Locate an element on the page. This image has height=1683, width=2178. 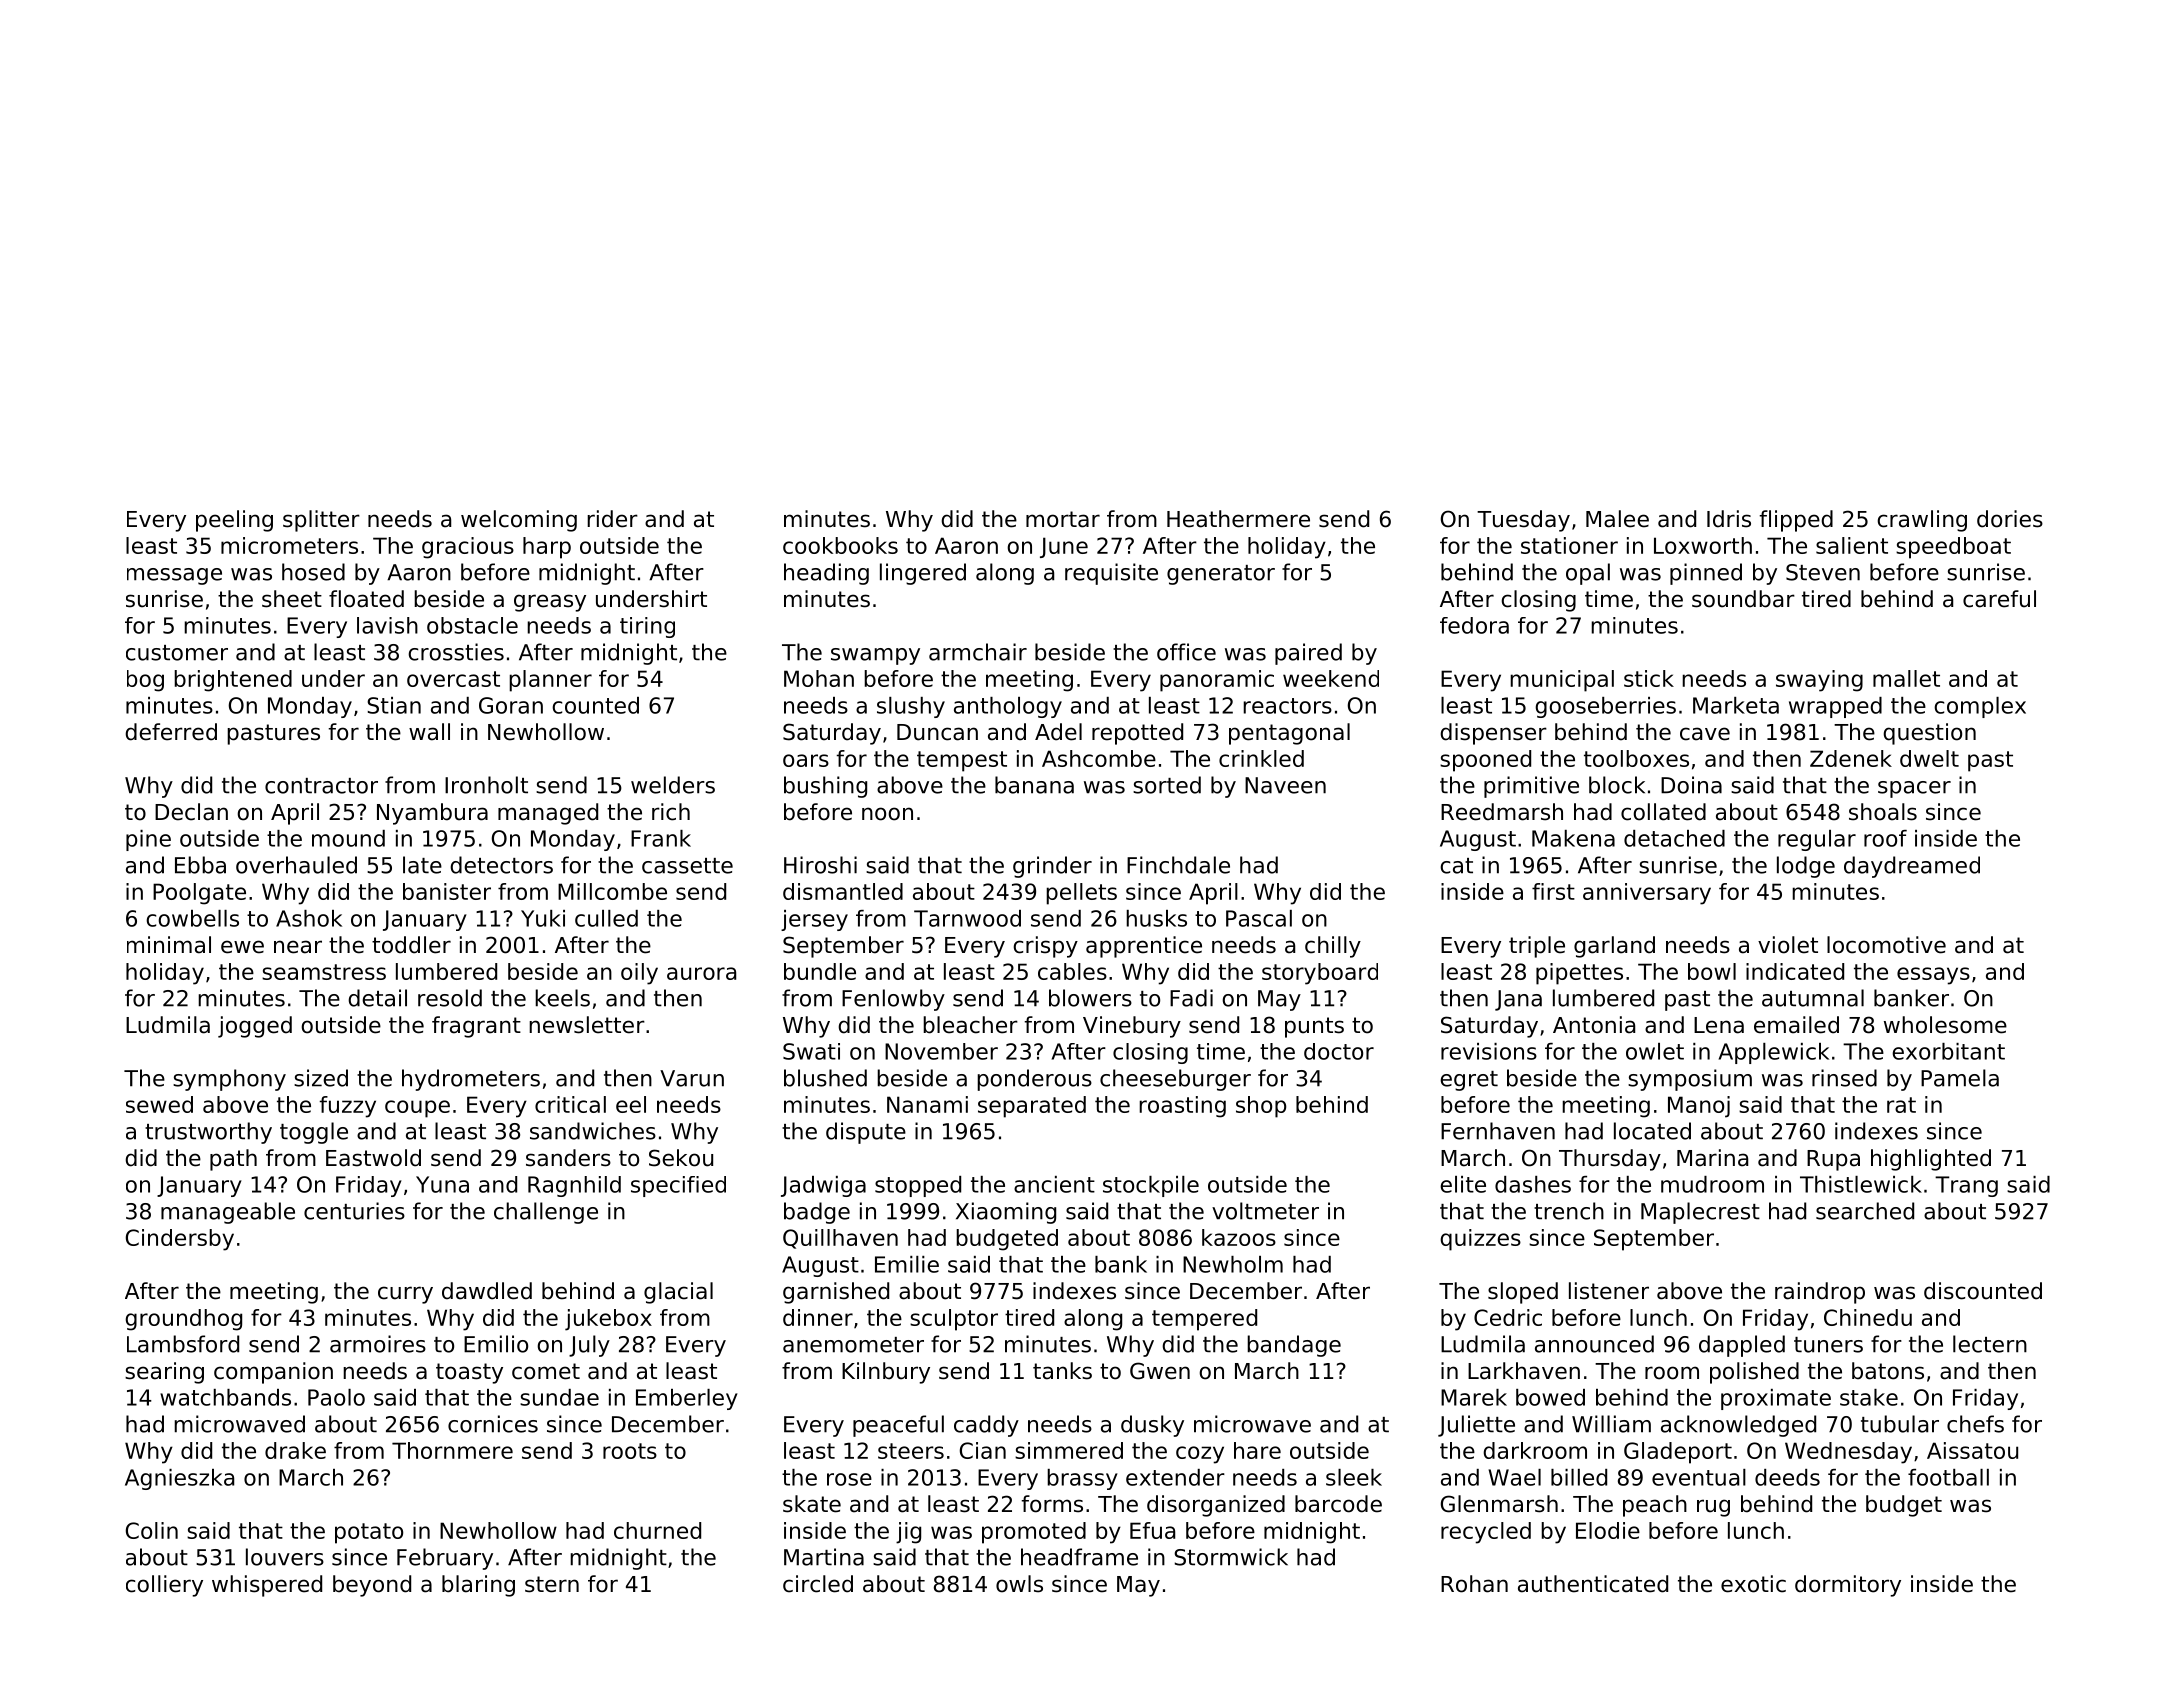
slushy is located at coordinates (911, 707).
